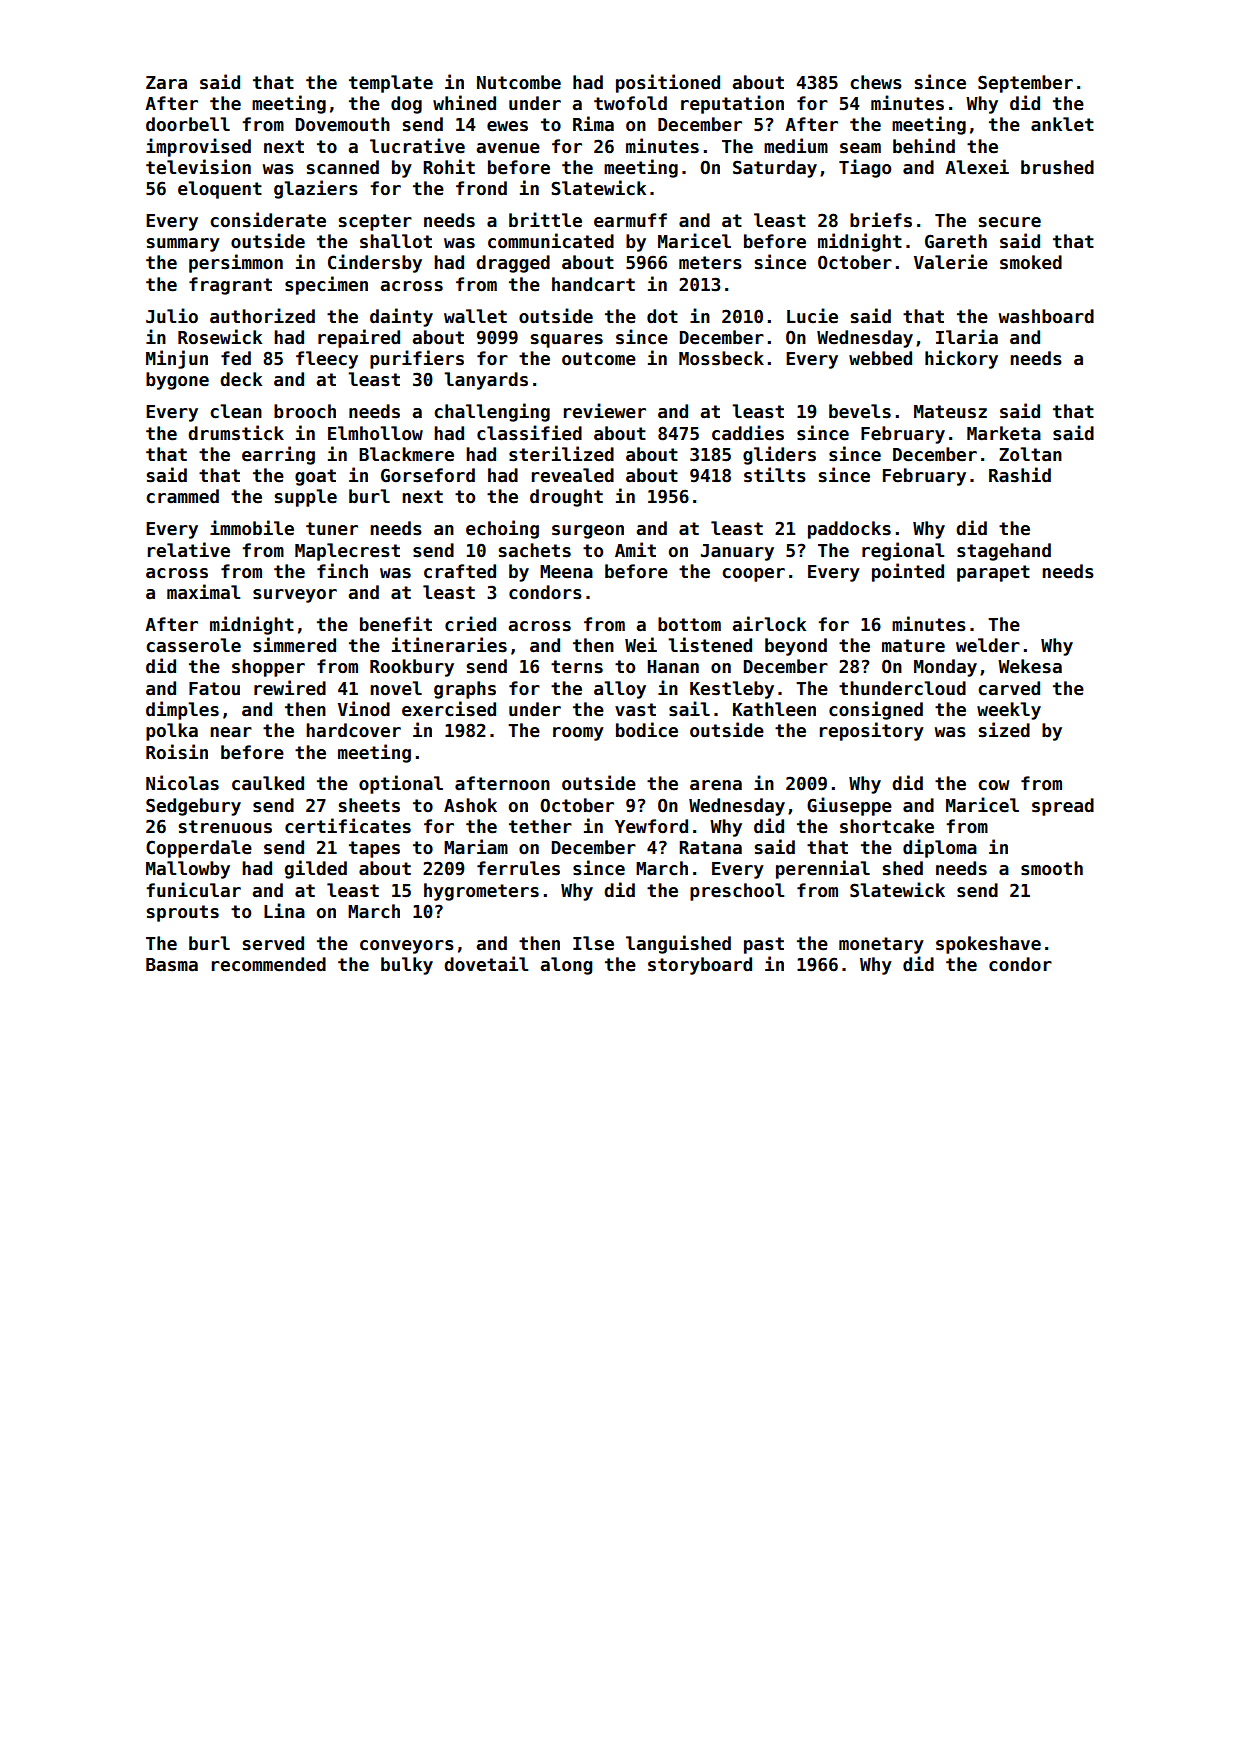  I want to click on Nutcombe, so click(519, 82).
